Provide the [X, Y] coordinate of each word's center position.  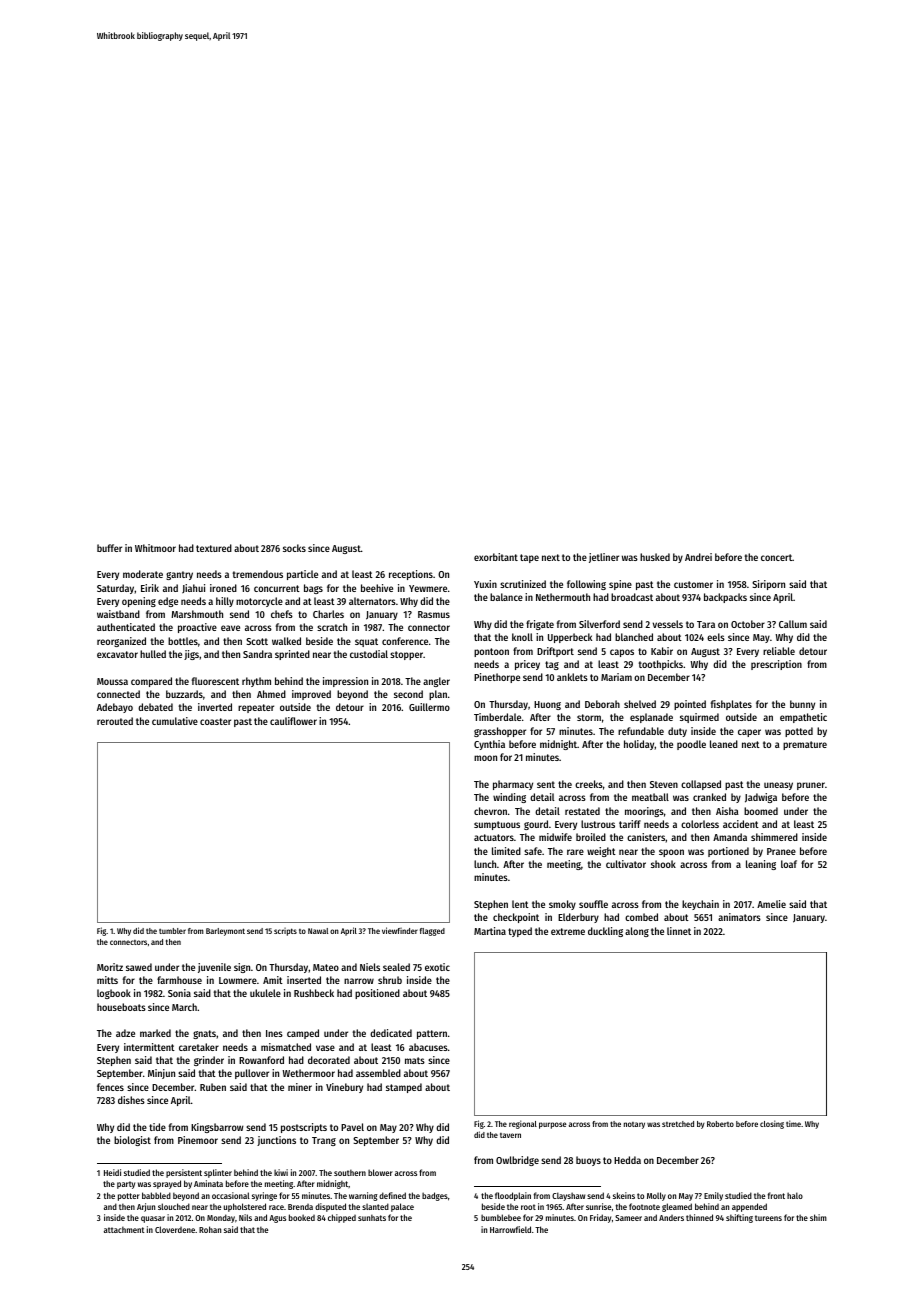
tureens [768, 1218]
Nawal [318, 931]
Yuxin [485, 584]
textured [214, 548]
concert [776, 557]
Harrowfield [510, 1229]
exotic [437, 967]
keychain [700, 905]
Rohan [210, 1229]
